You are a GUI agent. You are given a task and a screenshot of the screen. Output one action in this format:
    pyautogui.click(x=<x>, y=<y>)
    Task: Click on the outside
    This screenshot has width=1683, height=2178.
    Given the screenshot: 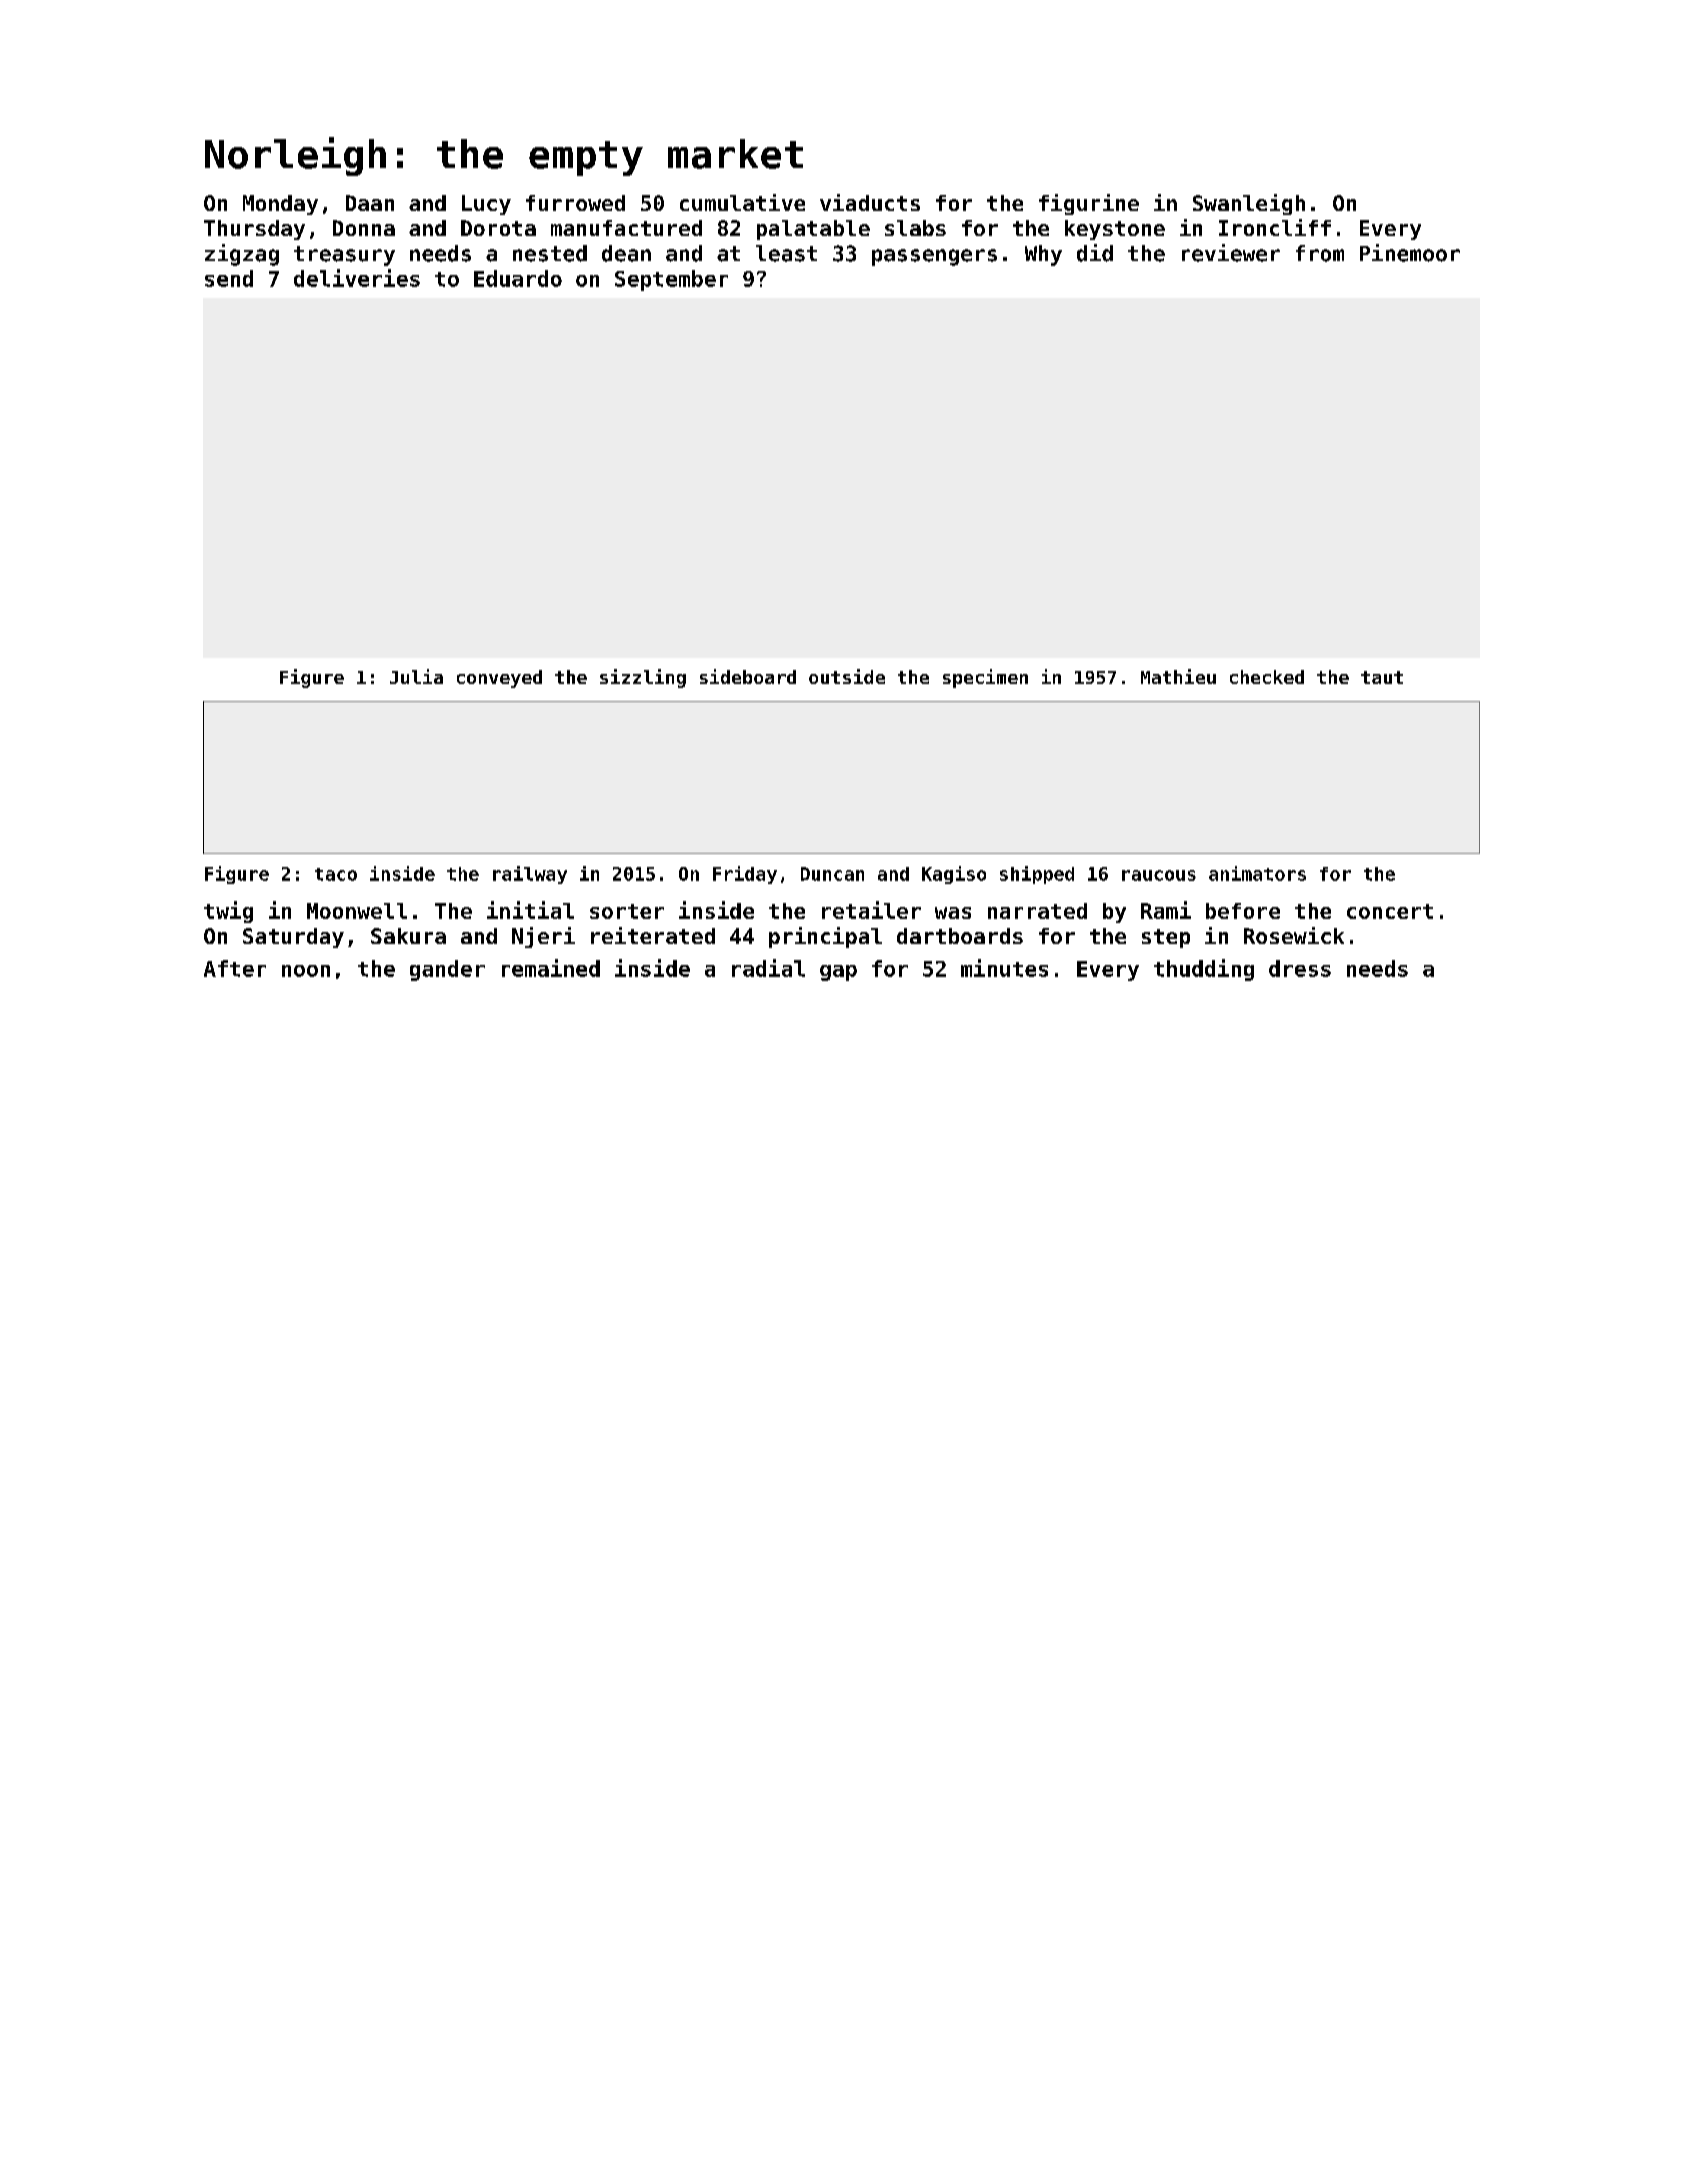 What is the action you would take?
    pyautogui.click(x=847, y=676)
